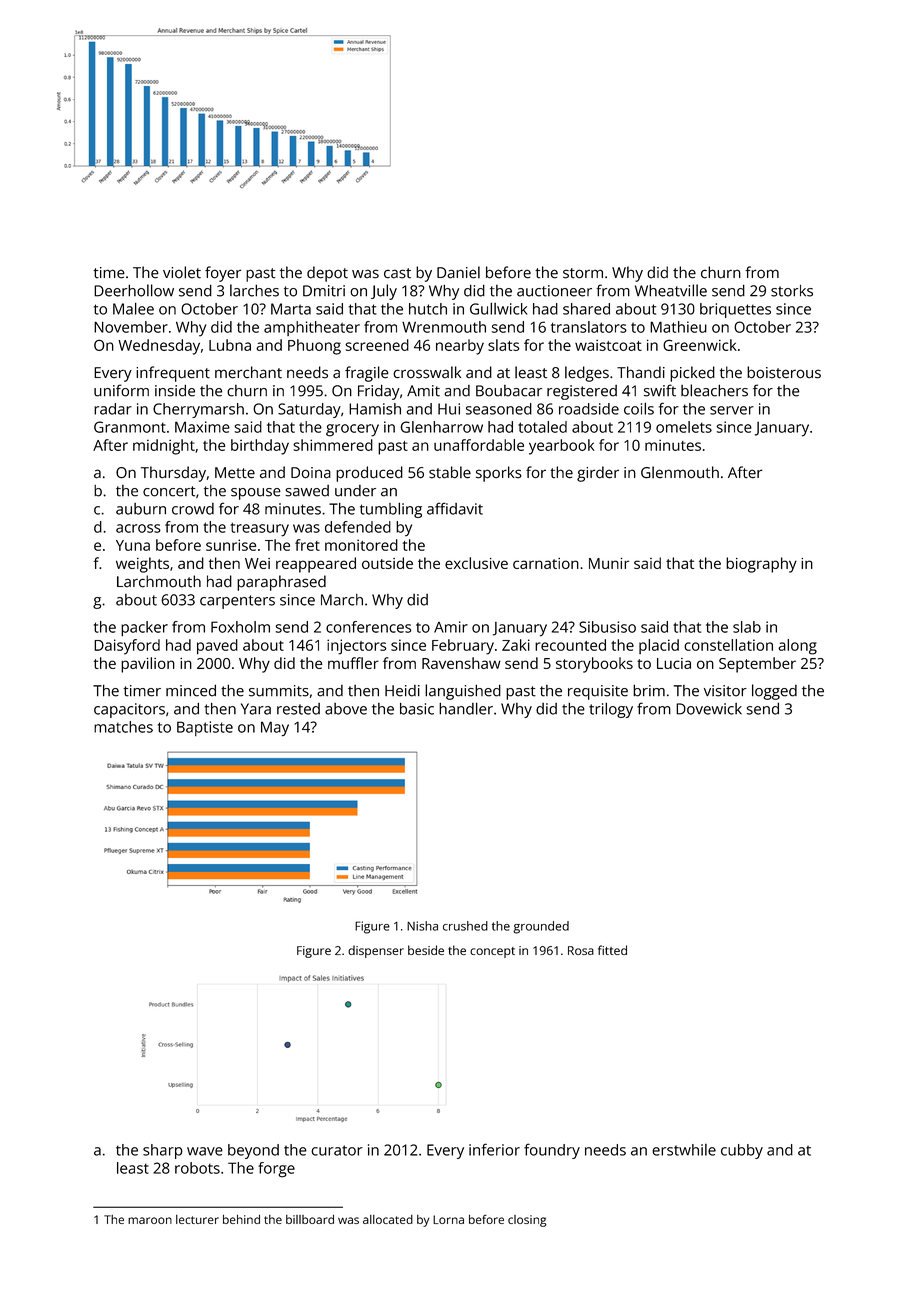 This page has height=1308, width=924. I want to click on auctioneer, so click(554, 291).
